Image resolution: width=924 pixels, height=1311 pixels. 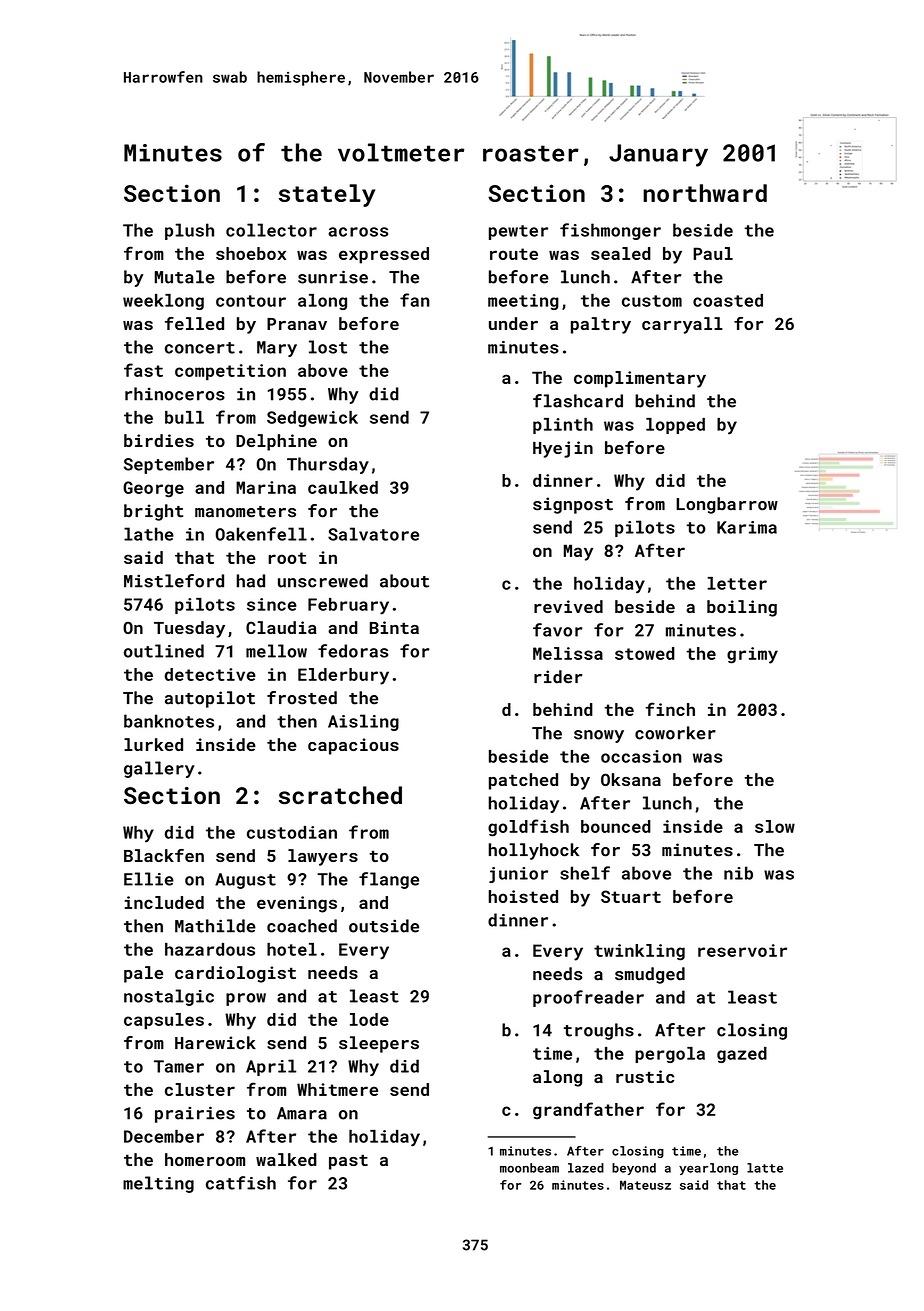 What do you see at coordinates (241, 1183) in the document?
I see `catfish` at bounding box center [241, 1183].
